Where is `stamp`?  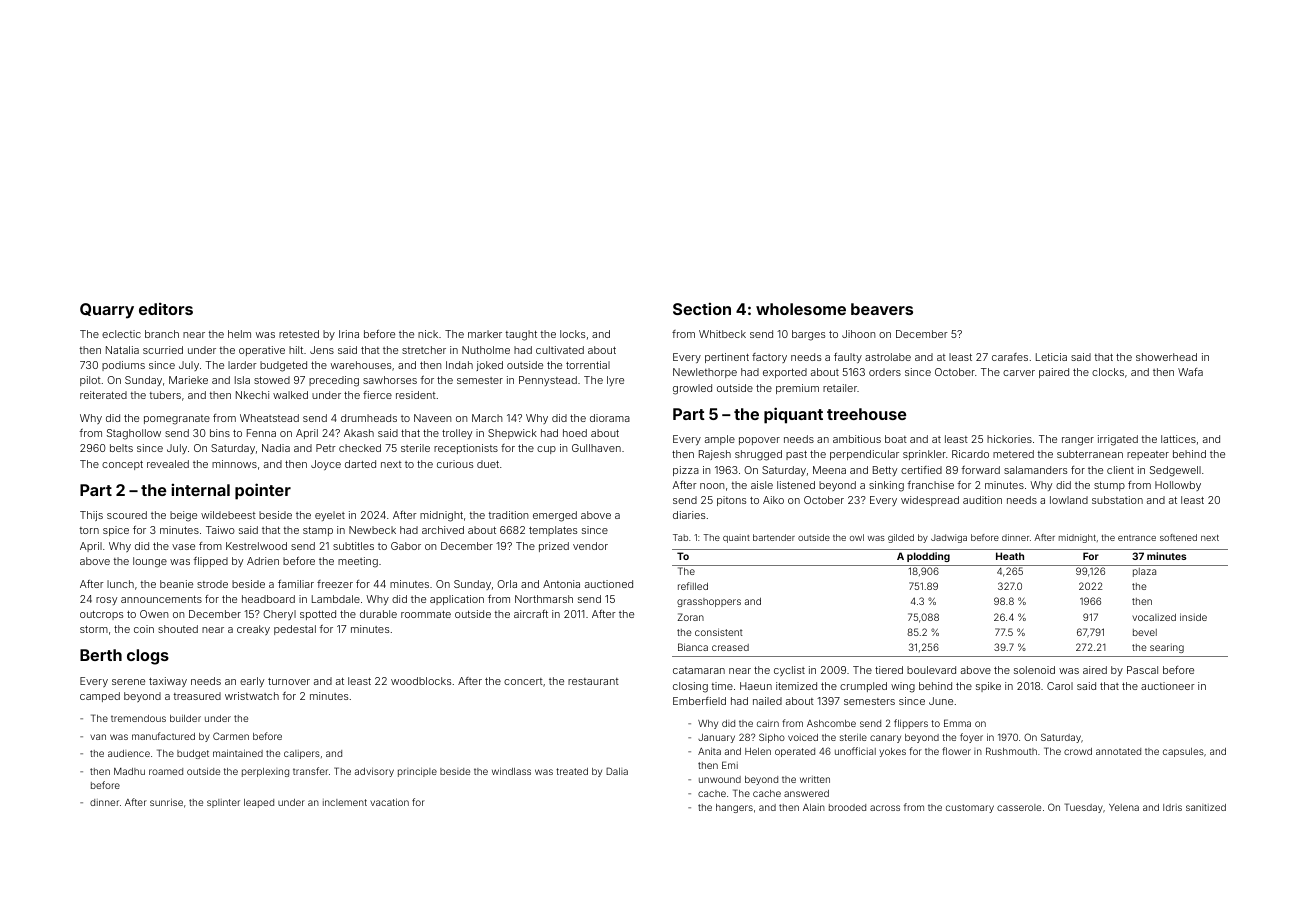
stamp is located at coordinates (318, 531).
